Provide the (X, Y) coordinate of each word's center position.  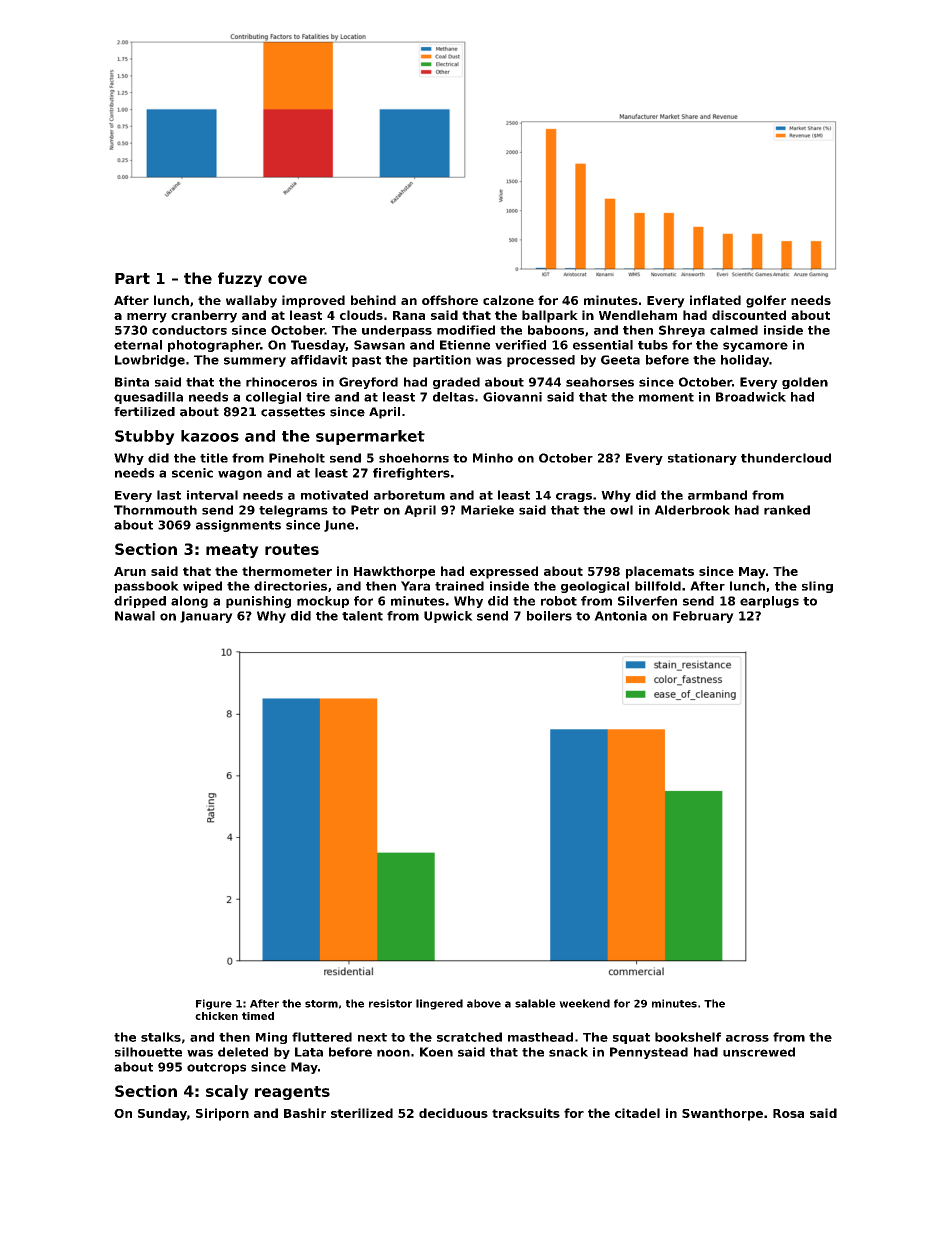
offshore (450, 300)
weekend (584, 1003)
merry (147, 318)
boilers (549, 616)
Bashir (305, 1113)
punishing (258, 602)
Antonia (620, 616)
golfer (766, 301)
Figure (214, 1004)
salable (535, 1003)
